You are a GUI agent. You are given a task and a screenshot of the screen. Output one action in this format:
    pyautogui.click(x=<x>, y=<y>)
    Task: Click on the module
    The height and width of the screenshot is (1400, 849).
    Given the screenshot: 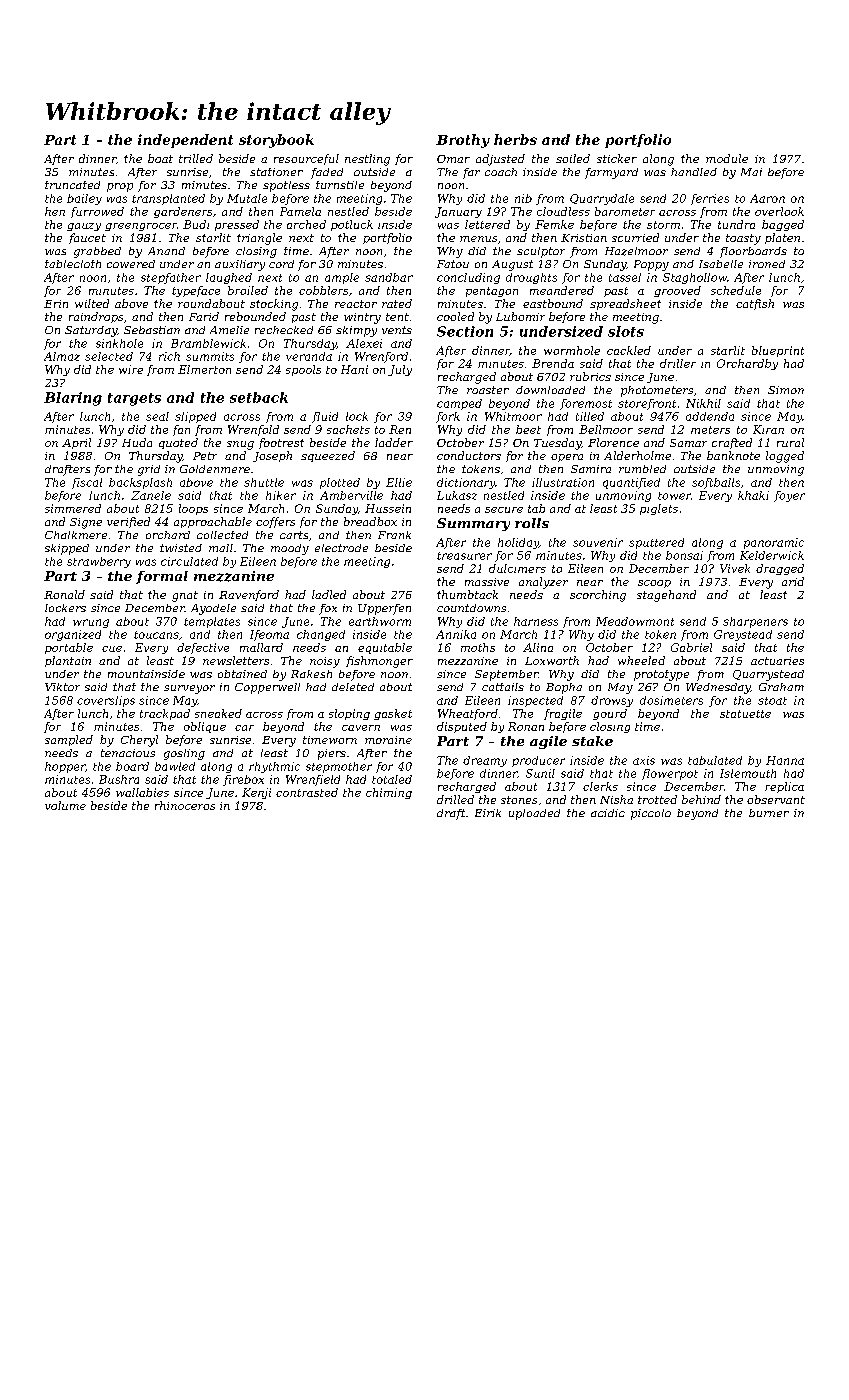 What is the action you would take?
    pyautogui.click(x=727, y=158)
